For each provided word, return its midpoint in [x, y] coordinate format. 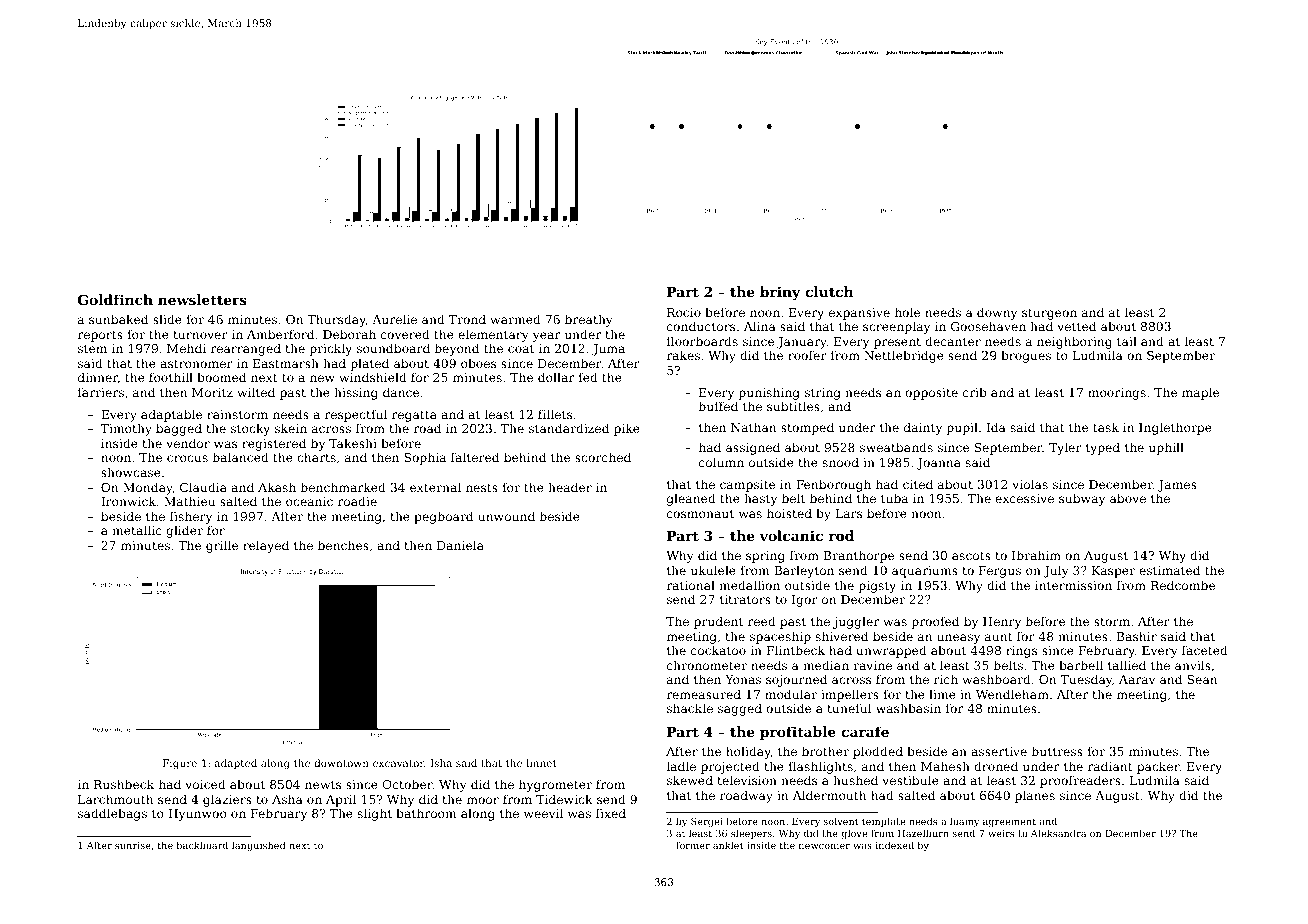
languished [258, 846]
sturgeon [1049, 314]
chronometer [707, 665]
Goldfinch [115, 299]
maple [1200, 393]
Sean [1202, 679]
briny [780, 293]
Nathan [753, 427]
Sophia [425, 458]
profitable [798, 733]
